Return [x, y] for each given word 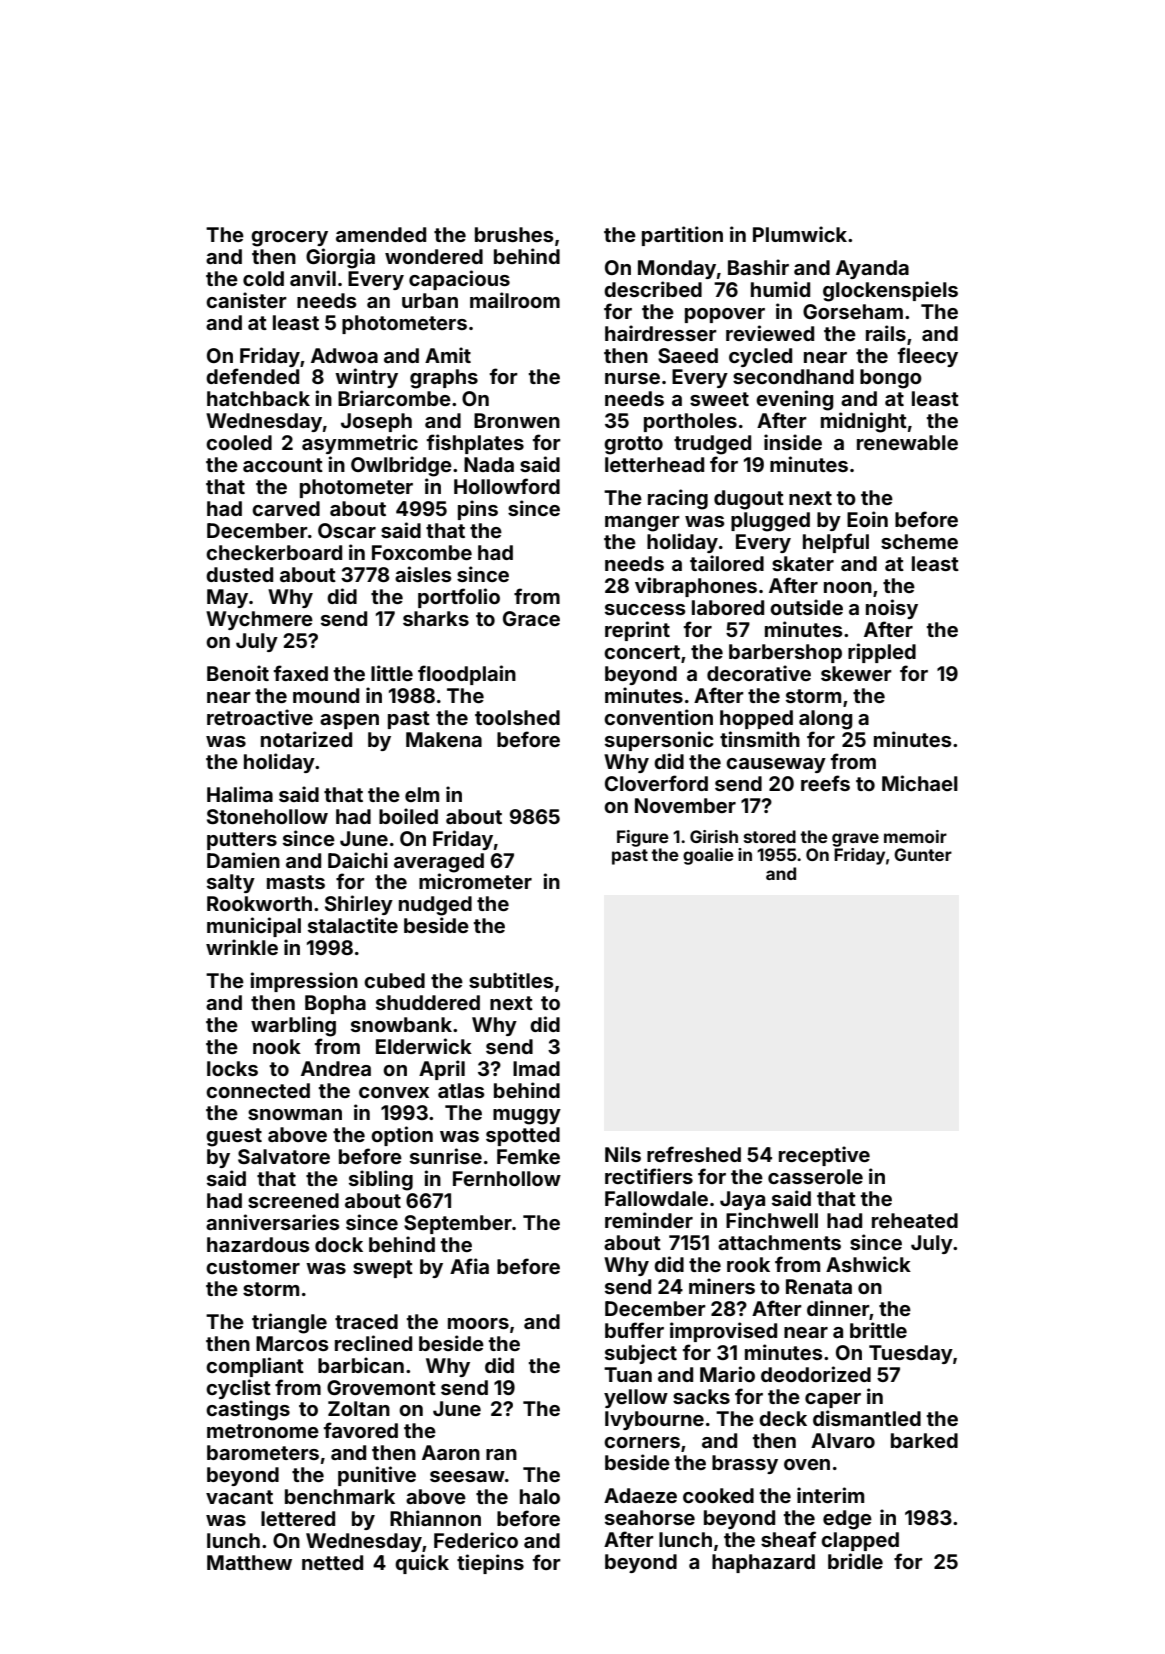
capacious [459, 280]
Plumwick [800, 234]
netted [332, 1562]
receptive [824, 1156]
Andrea [336, 1068]
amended [381, 234]
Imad [536, 1068]
